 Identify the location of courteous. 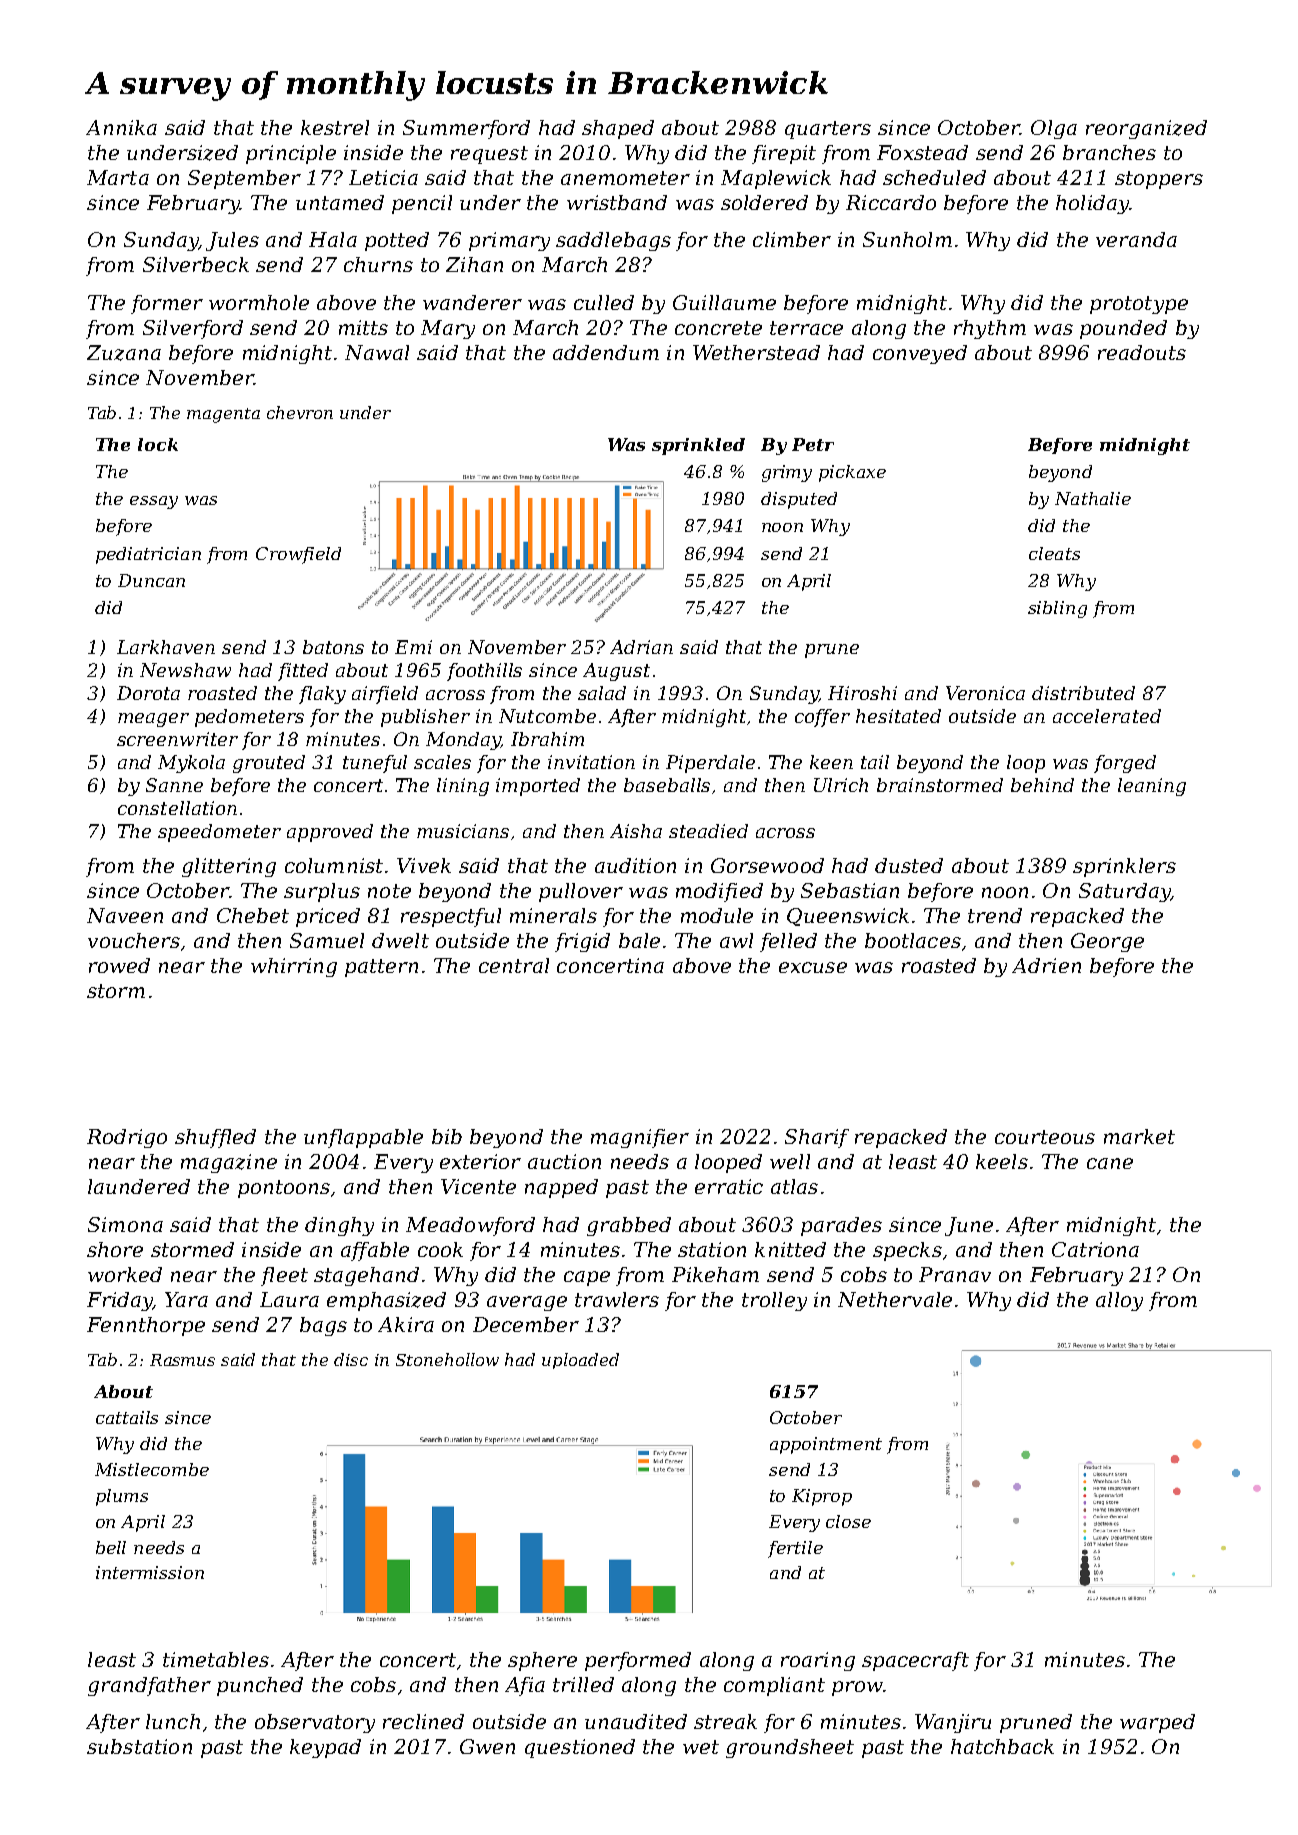
(1045, 1137).
